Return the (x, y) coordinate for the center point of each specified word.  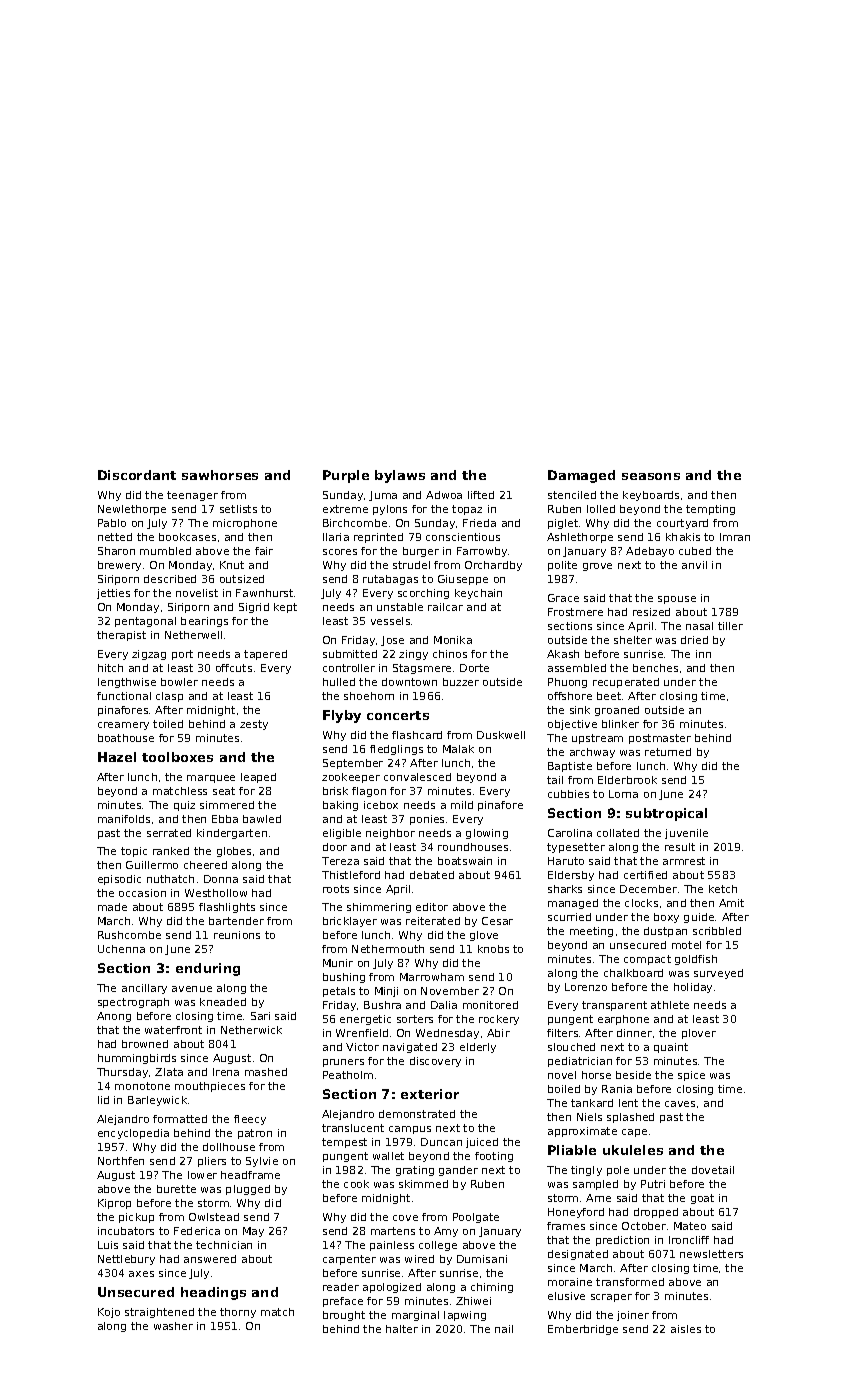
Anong (114, 1017)
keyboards (651, 496)
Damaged (581, 476)
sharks (565, 889)
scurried (569, 917)
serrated (169, 833)
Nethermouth (388, 949)
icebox (381, 805)
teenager (192, 496)
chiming (492, 1288)
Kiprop (114, 1204)
